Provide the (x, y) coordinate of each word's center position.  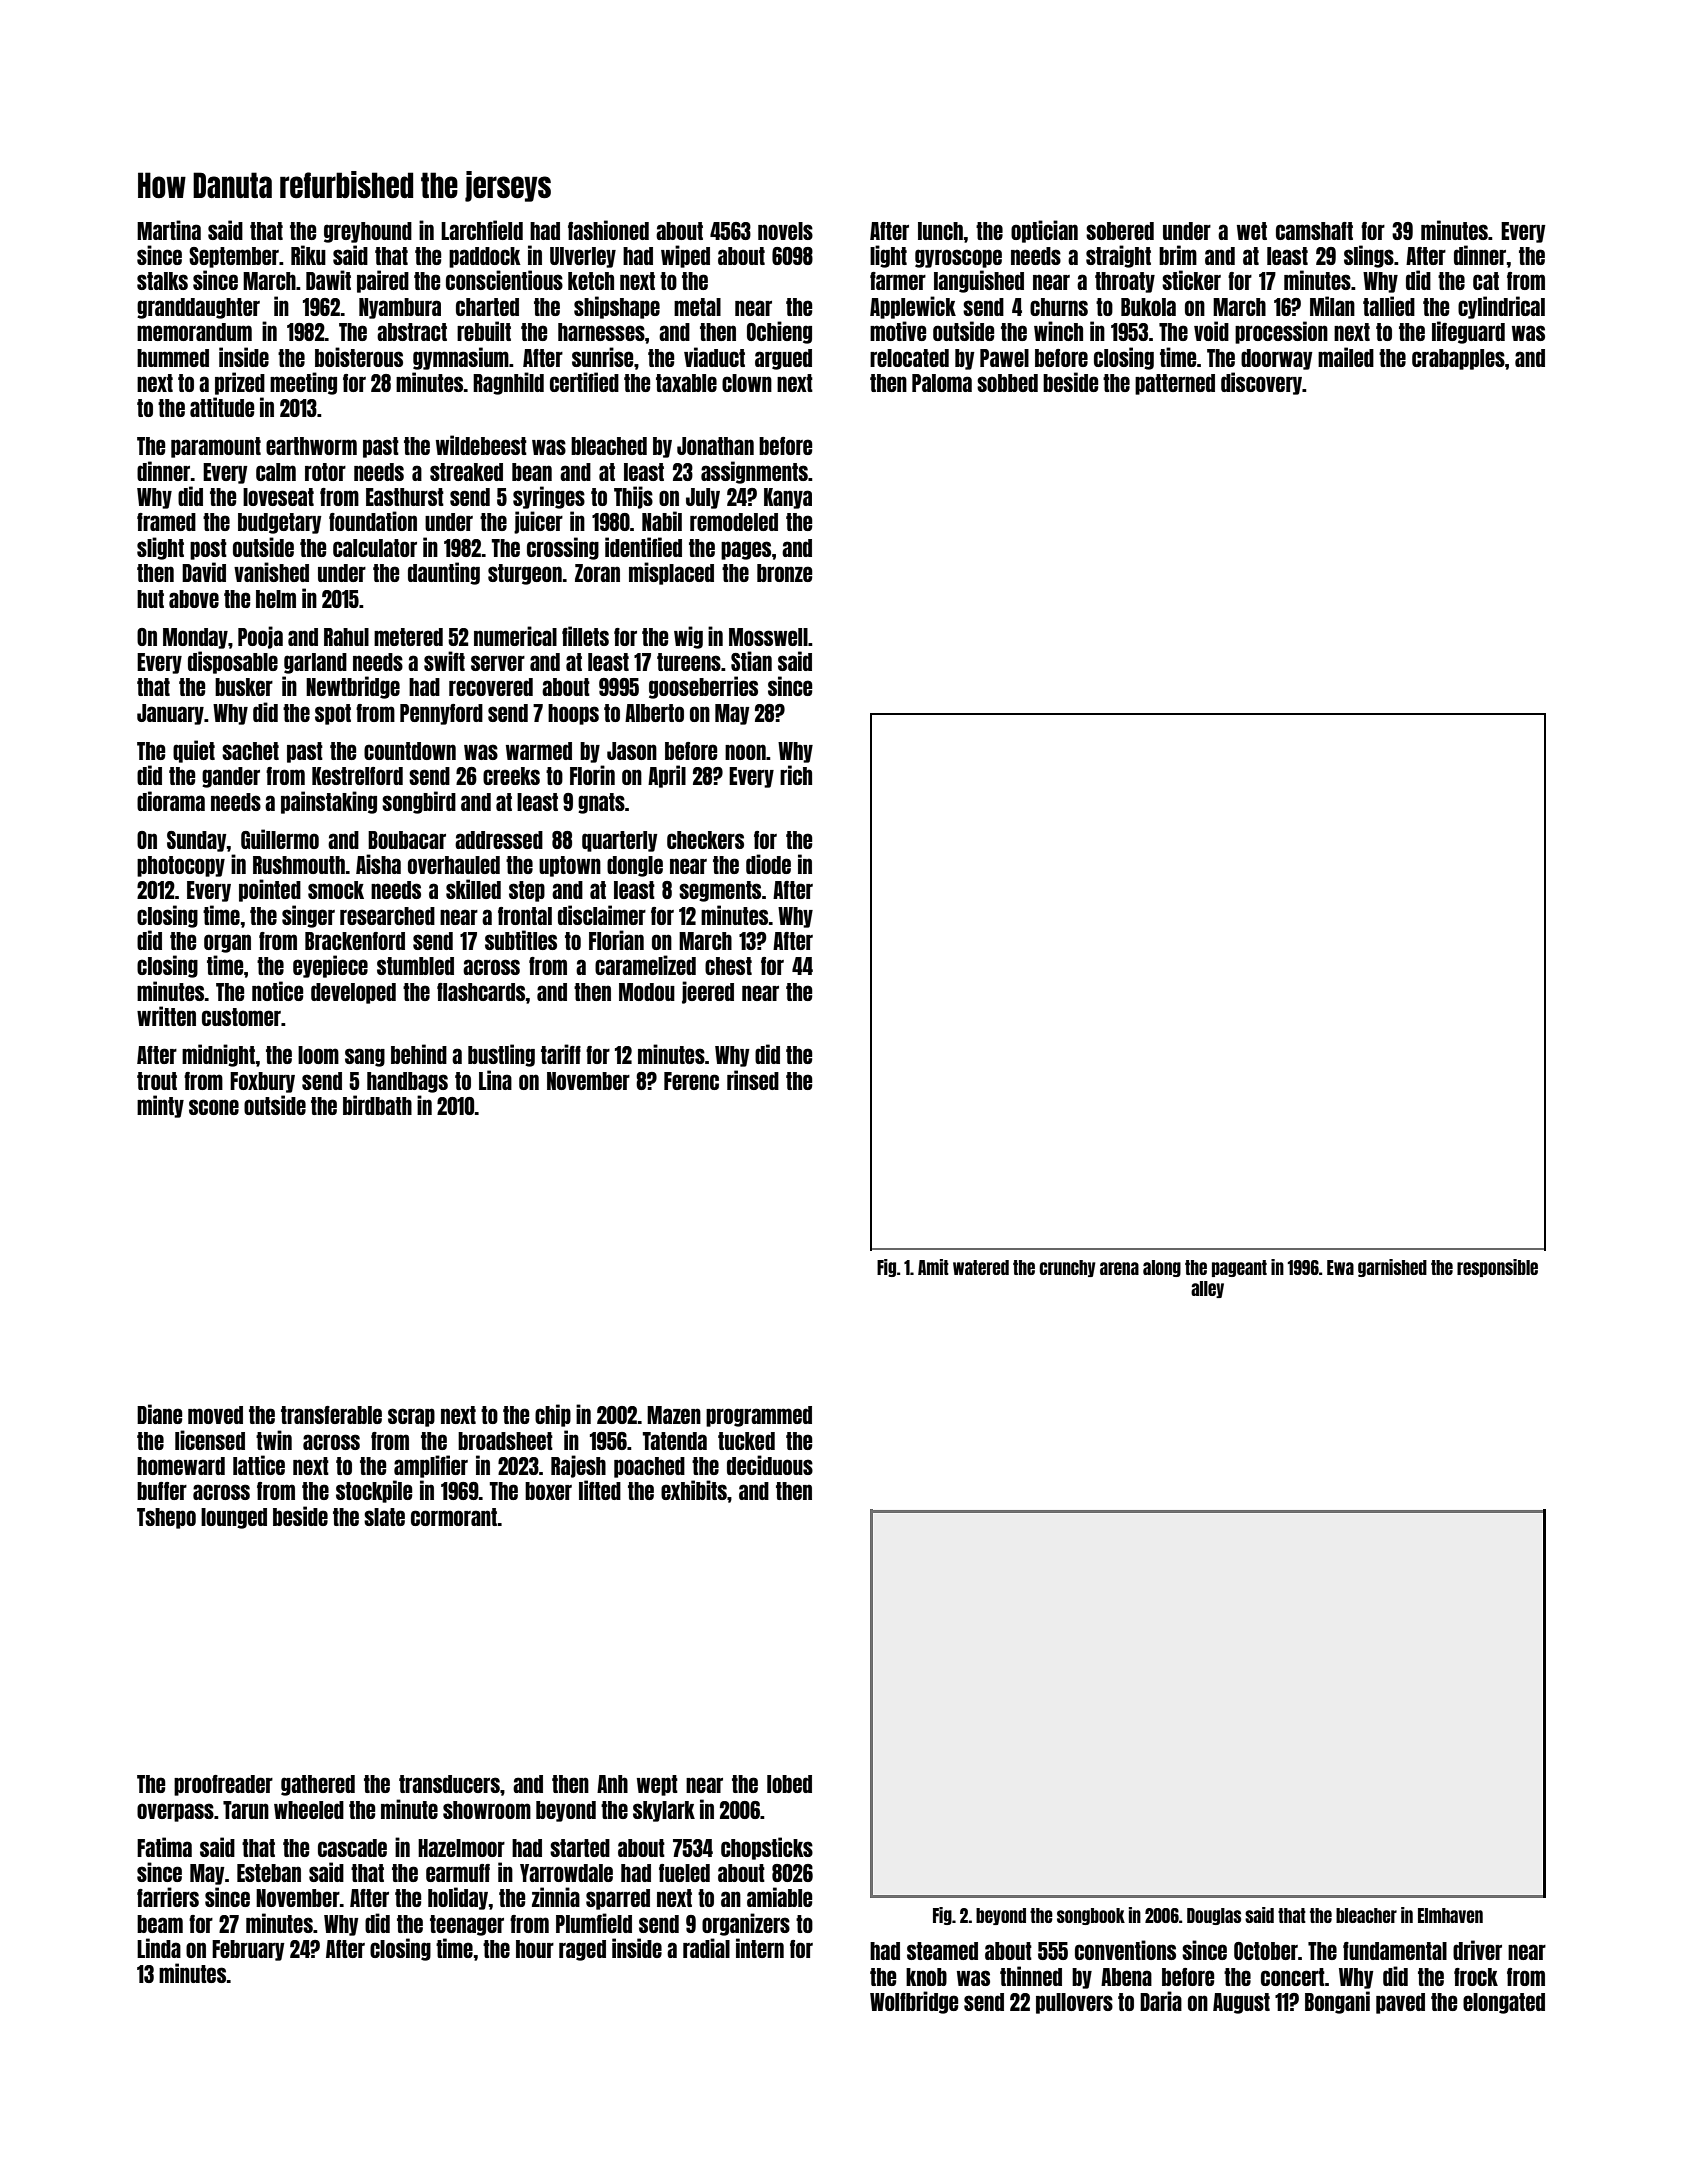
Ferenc (691, 1081)
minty (160, 1106)
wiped (685, 256)
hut (150, 599)
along (1162, 1268)
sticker (1191, 280)
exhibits (694, 1490)
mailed (1346, 357)
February (248, 1950)
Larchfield (482, 230)
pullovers (1074, 2003)
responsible (1497, 1268)
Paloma (942, 383)
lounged (234, 1518)
